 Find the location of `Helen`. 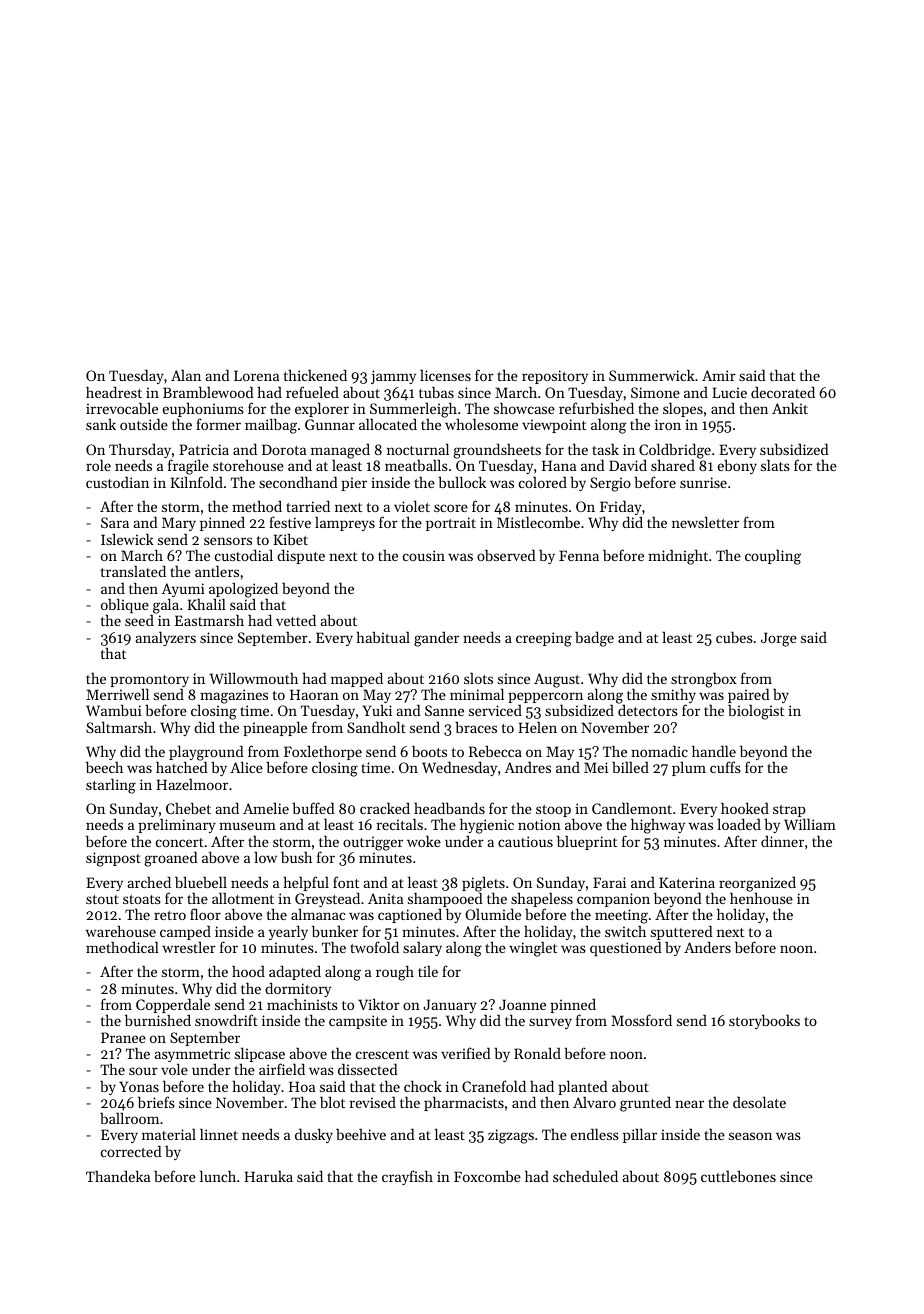

Helen is located at coordinates (537, 727).
